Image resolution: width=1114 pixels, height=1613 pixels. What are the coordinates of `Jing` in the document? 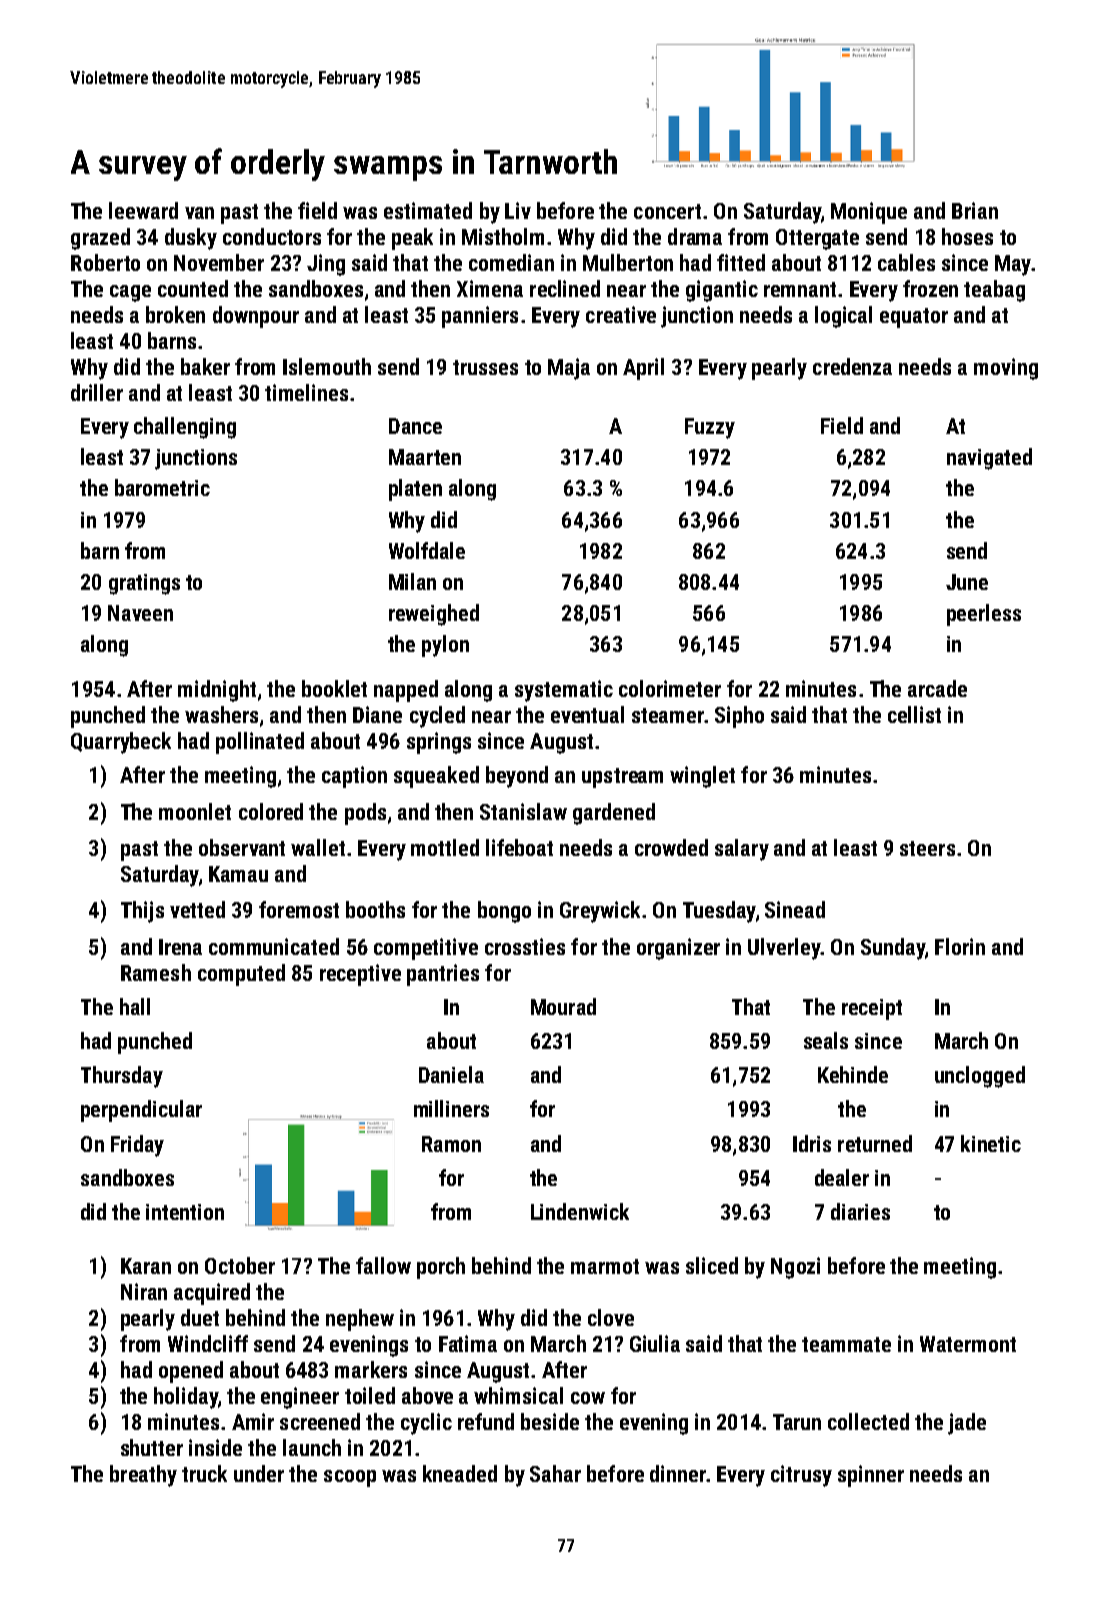 It's located at (326, 265).
